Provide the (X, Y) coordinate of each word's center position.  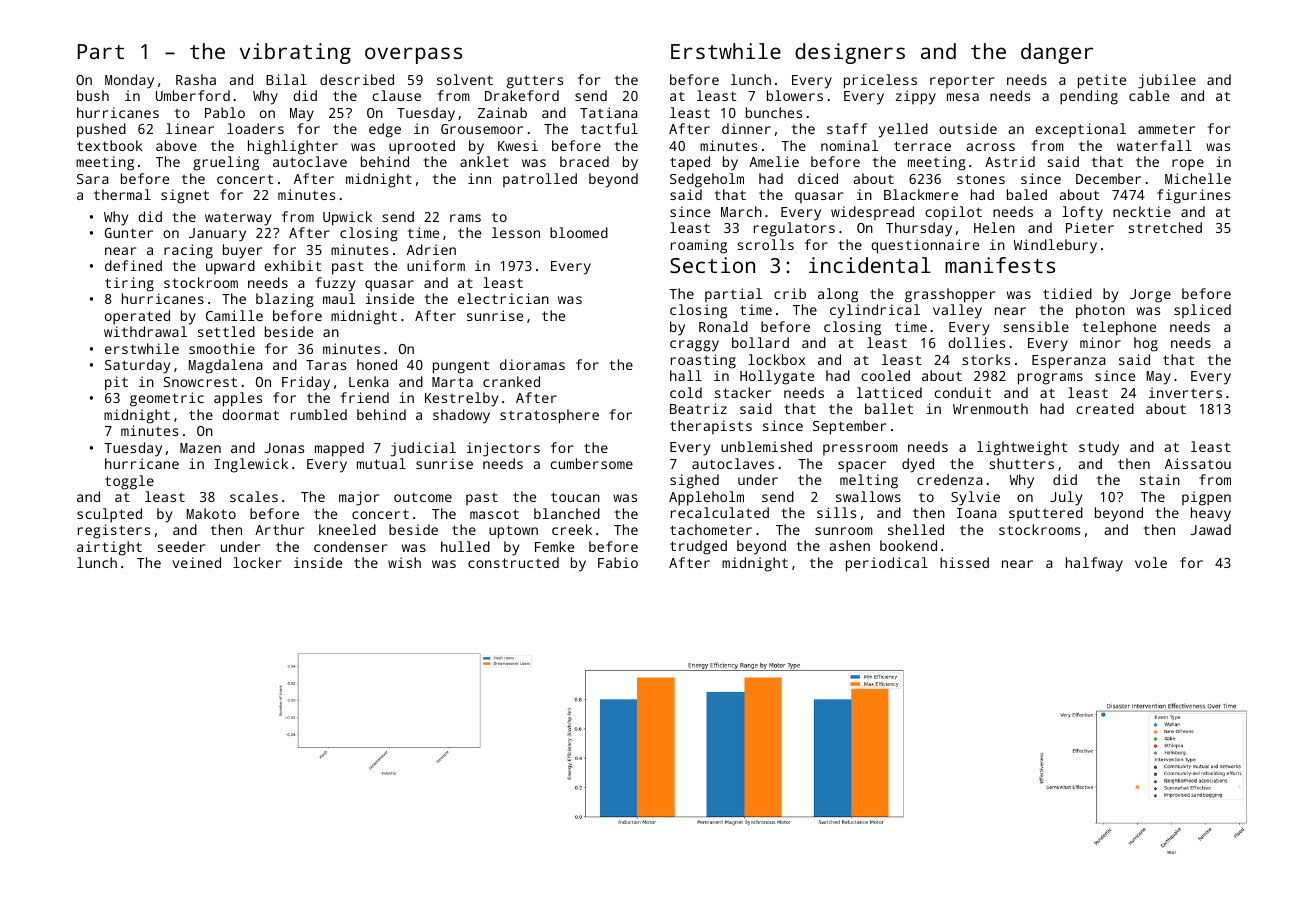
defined (133, 265)
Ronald (723, 326)
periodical (887, 564)
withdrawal (145, 331)
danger (1057, 53)
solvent (465, 79)
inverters (1185, 392)
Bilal (286, 79)
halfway (1094, 564)
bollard (760, 342)
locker (257, 562)
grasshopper (950, 295)
